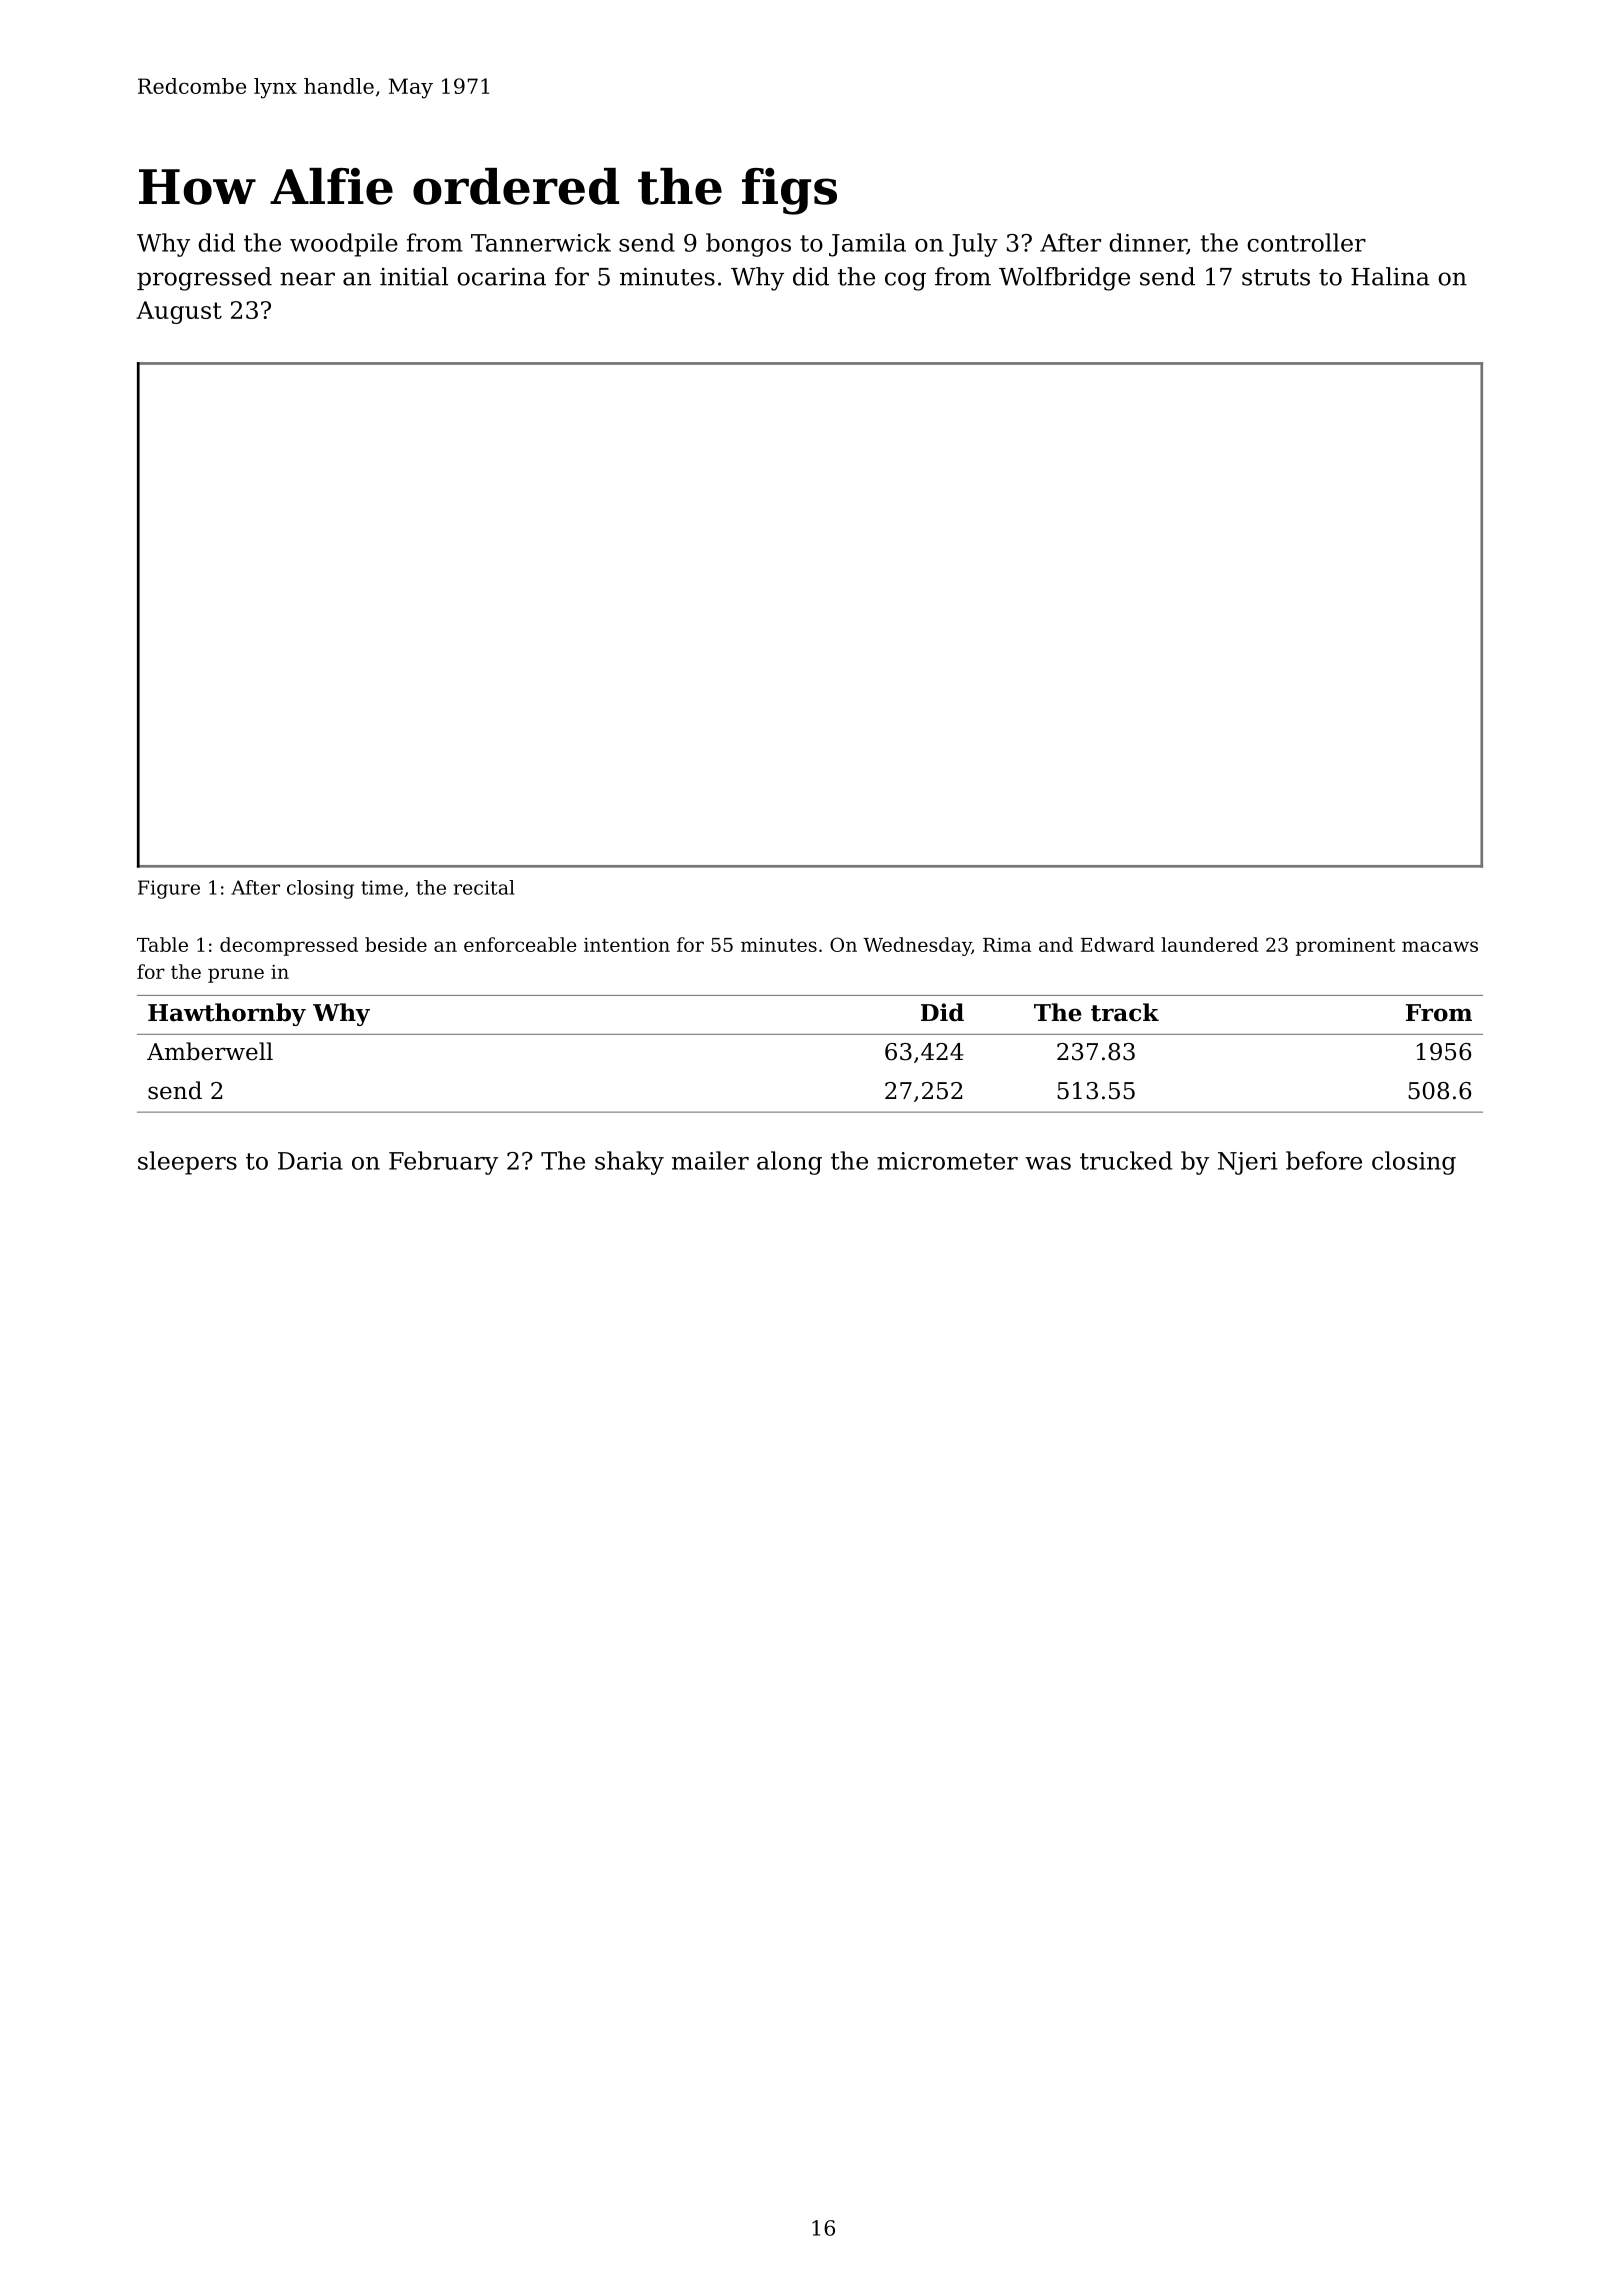 This document has width=1620, height=2292. Describe the element at coordinates (1345, 947) in the document. I see `prominent` at that location.
